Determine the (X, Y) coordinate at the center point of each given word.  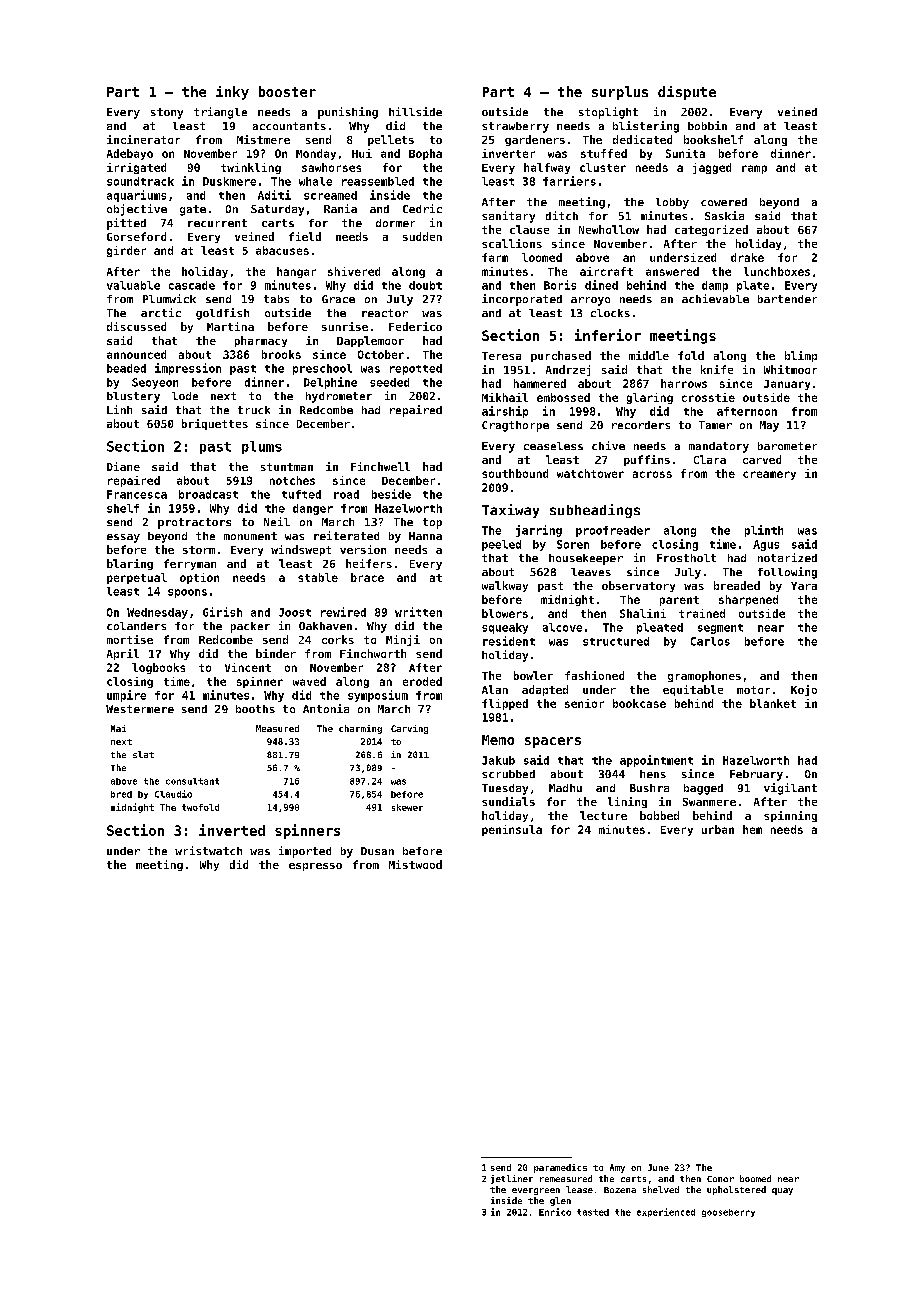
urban (718, 829)
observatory (638, 586)
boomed (755, 1178)
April (123, 654)
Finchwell (380, 466)
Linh (119, 409)
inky (232, 93)
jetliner (512, 1179)
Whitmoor (790, 369)
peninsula (512, 830)
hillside (415, 111)
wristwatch (208, 850)
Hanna (425, 536)
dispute (687, 93)
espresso (315, 867)
